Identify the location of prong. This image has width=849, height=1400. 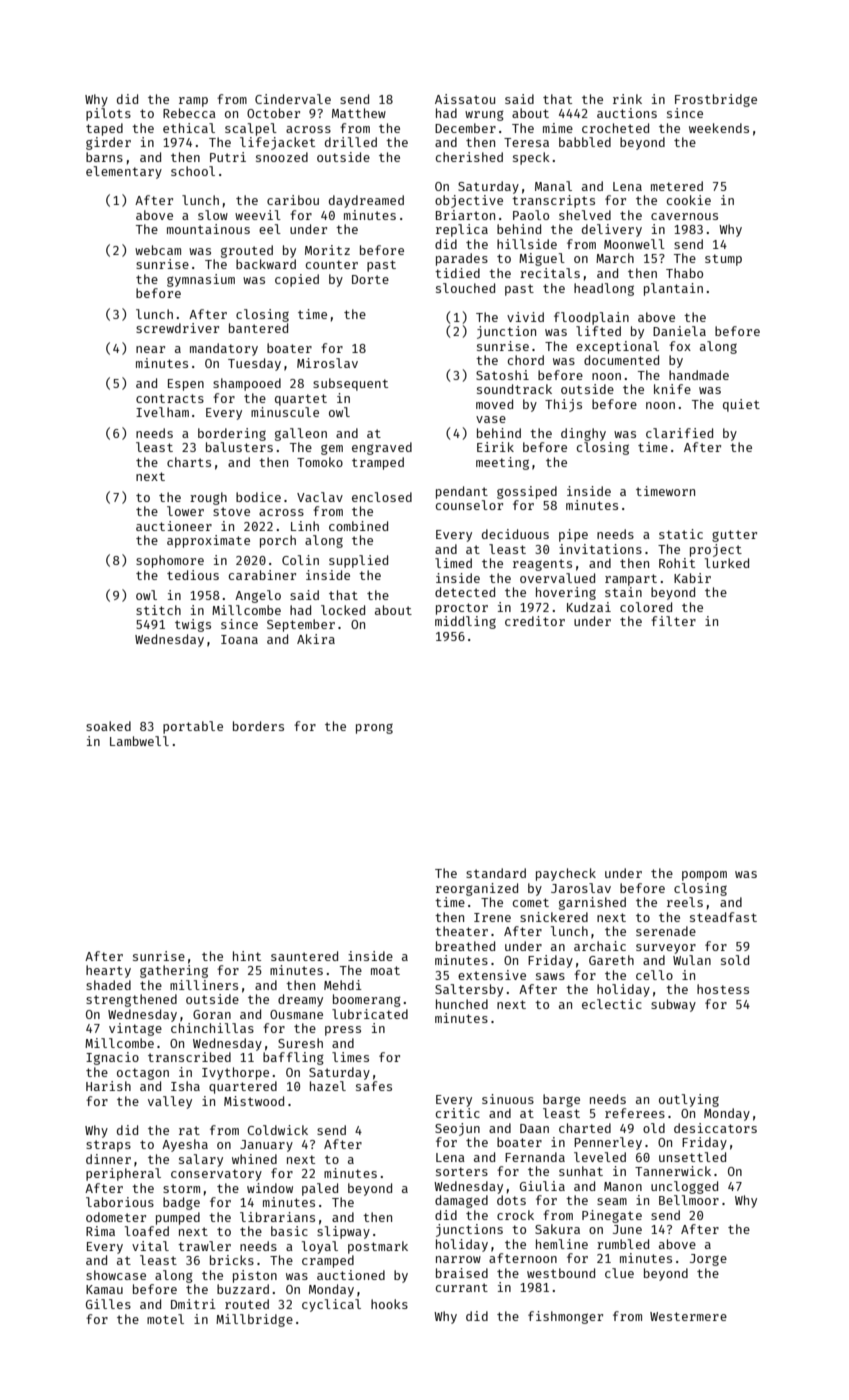
(374, 729).
